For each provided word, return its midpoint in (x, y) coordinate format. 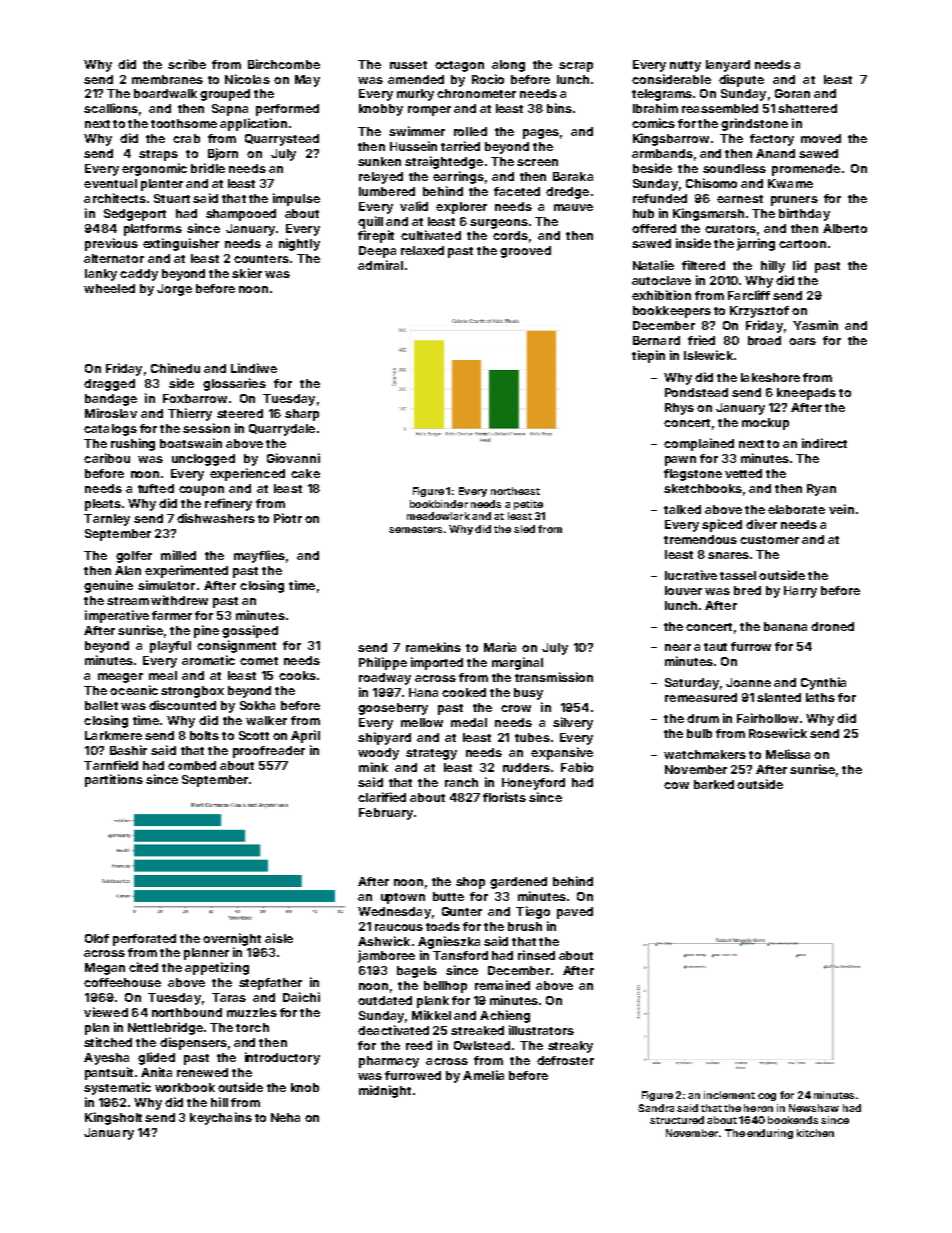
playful (170, 647)
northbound (187, 1012)
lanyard (728, 66)
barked (714, 784)
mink (373, 767)
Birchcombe (284, 64)
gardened (518, 883)
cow (676, 785)
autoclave (661, 280)
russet (408, 65)
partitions (114, 780)
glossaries (234, 384)
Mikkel (431, 1015)
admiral (380, 265)
